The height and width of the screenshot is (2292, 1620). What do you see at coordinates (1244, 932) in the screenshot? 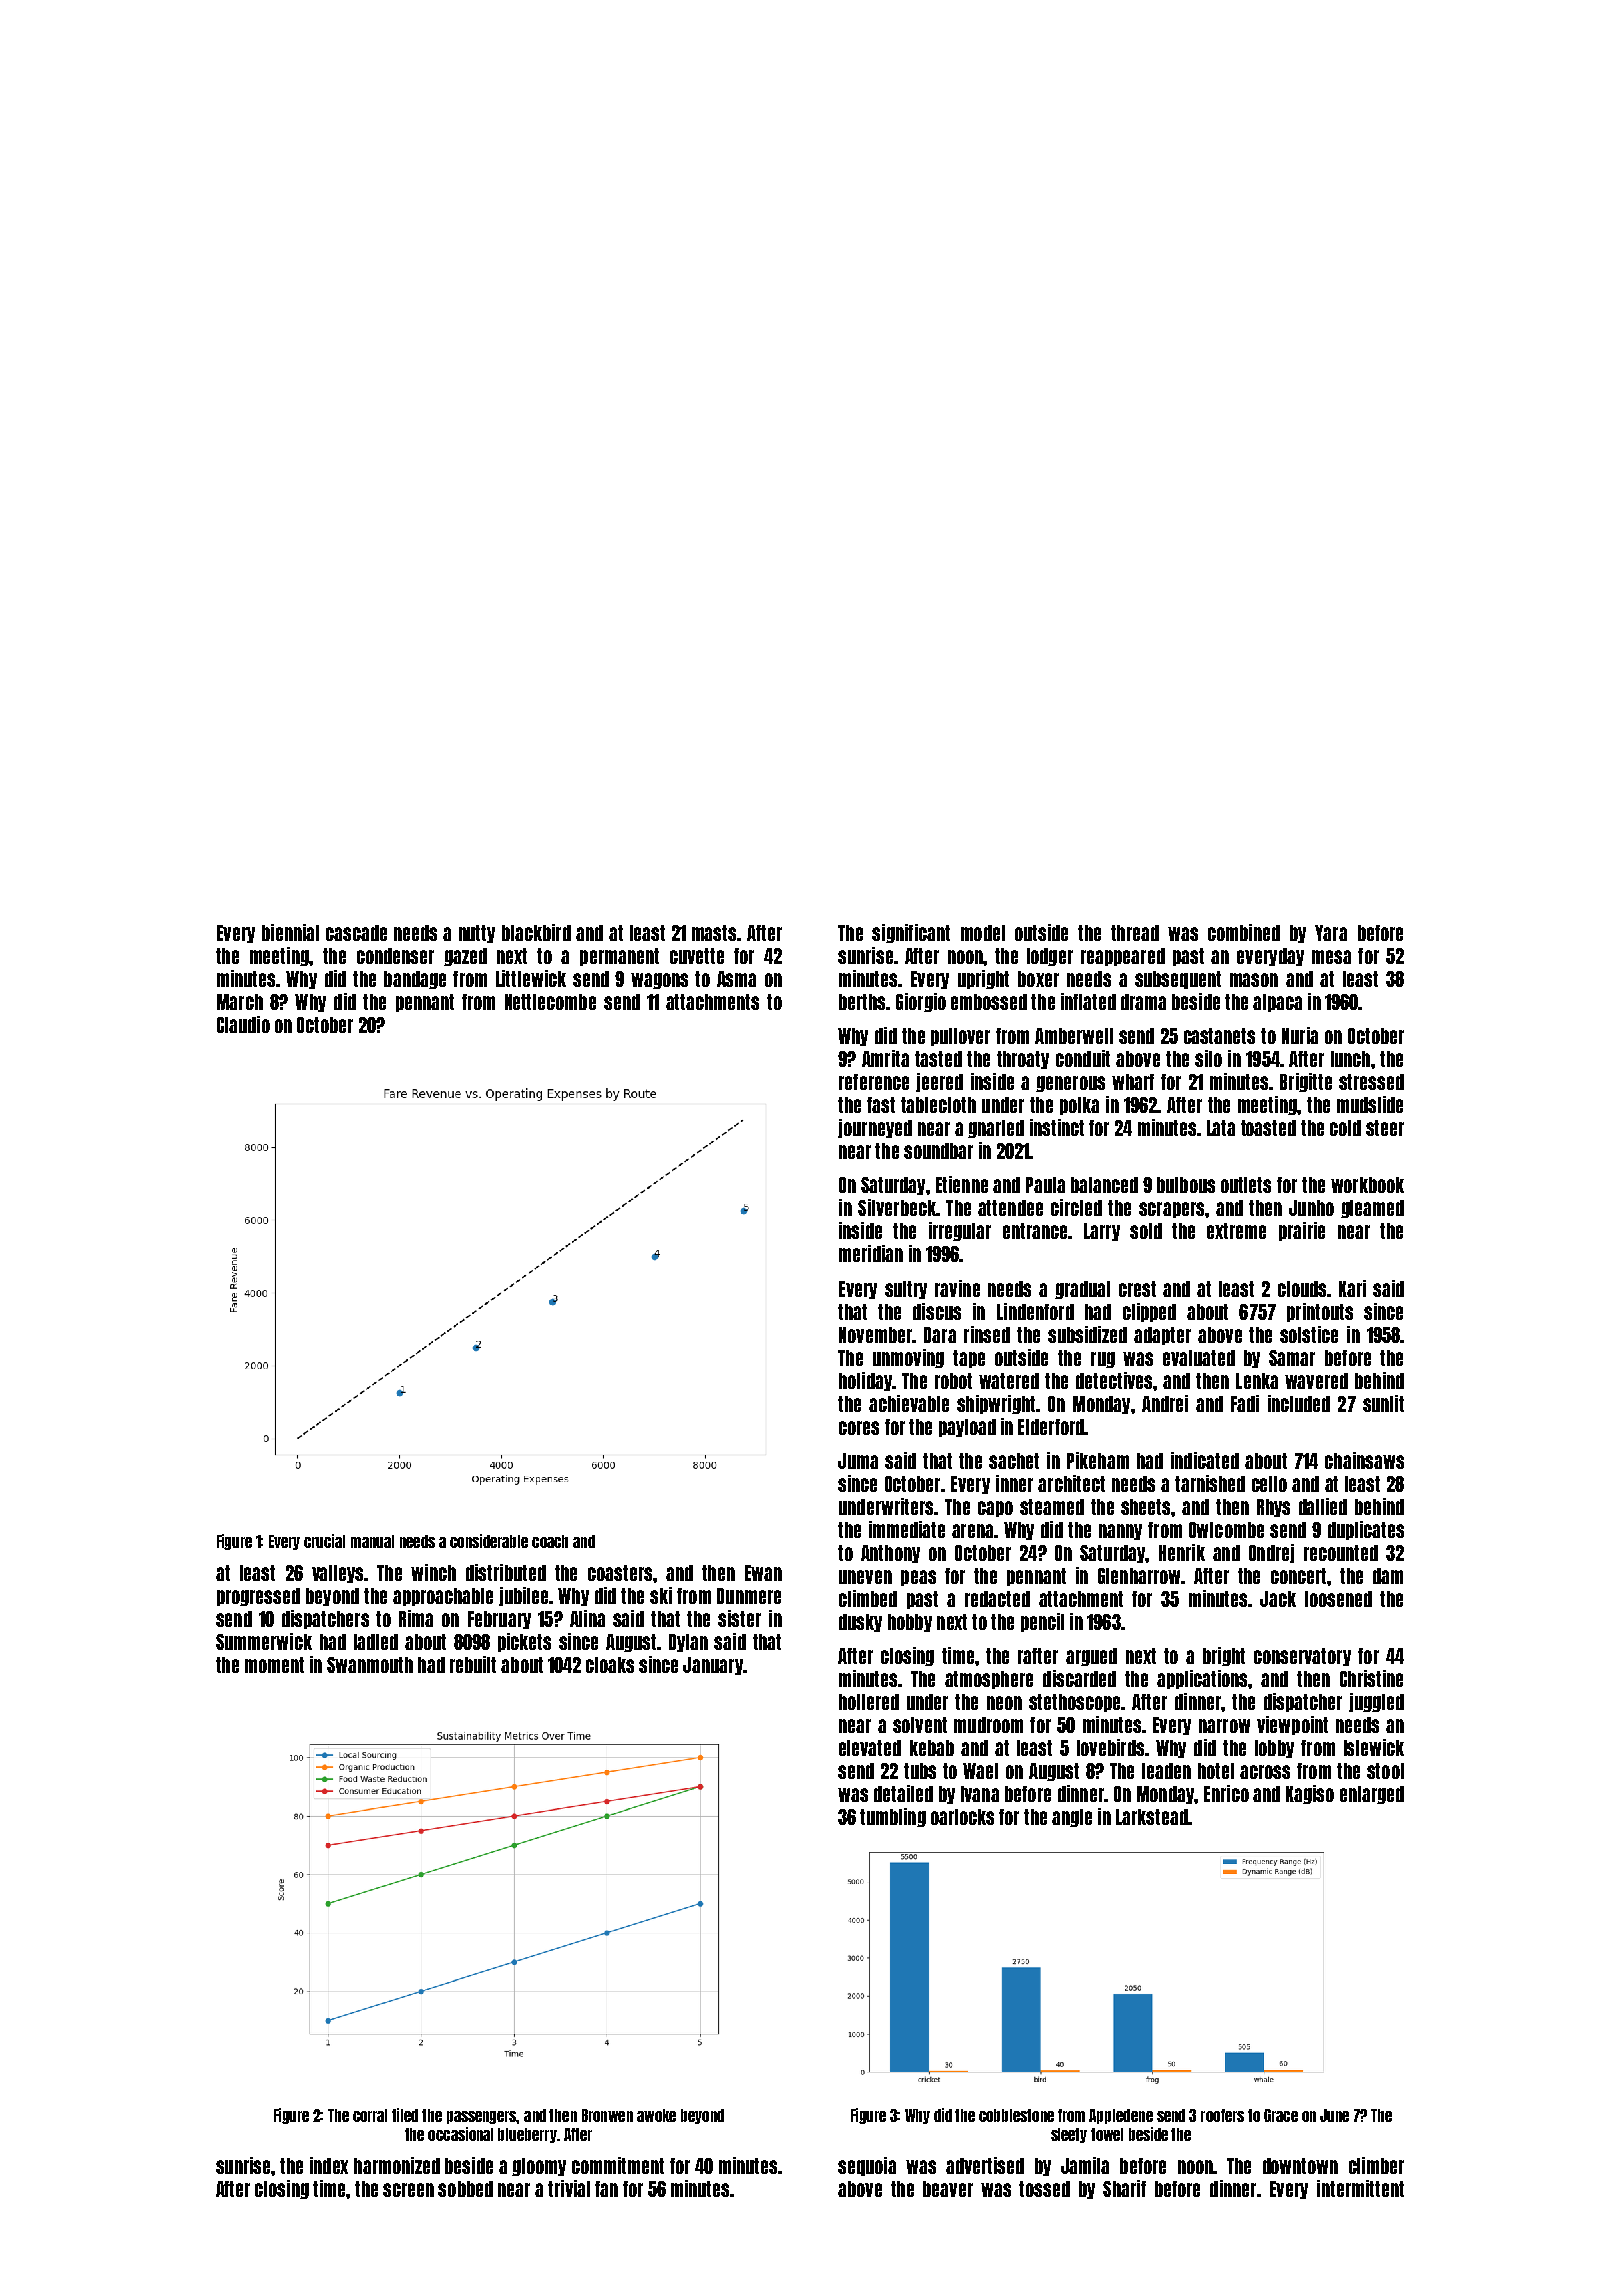
I see `combined` at bounding box center [1244, 932].
